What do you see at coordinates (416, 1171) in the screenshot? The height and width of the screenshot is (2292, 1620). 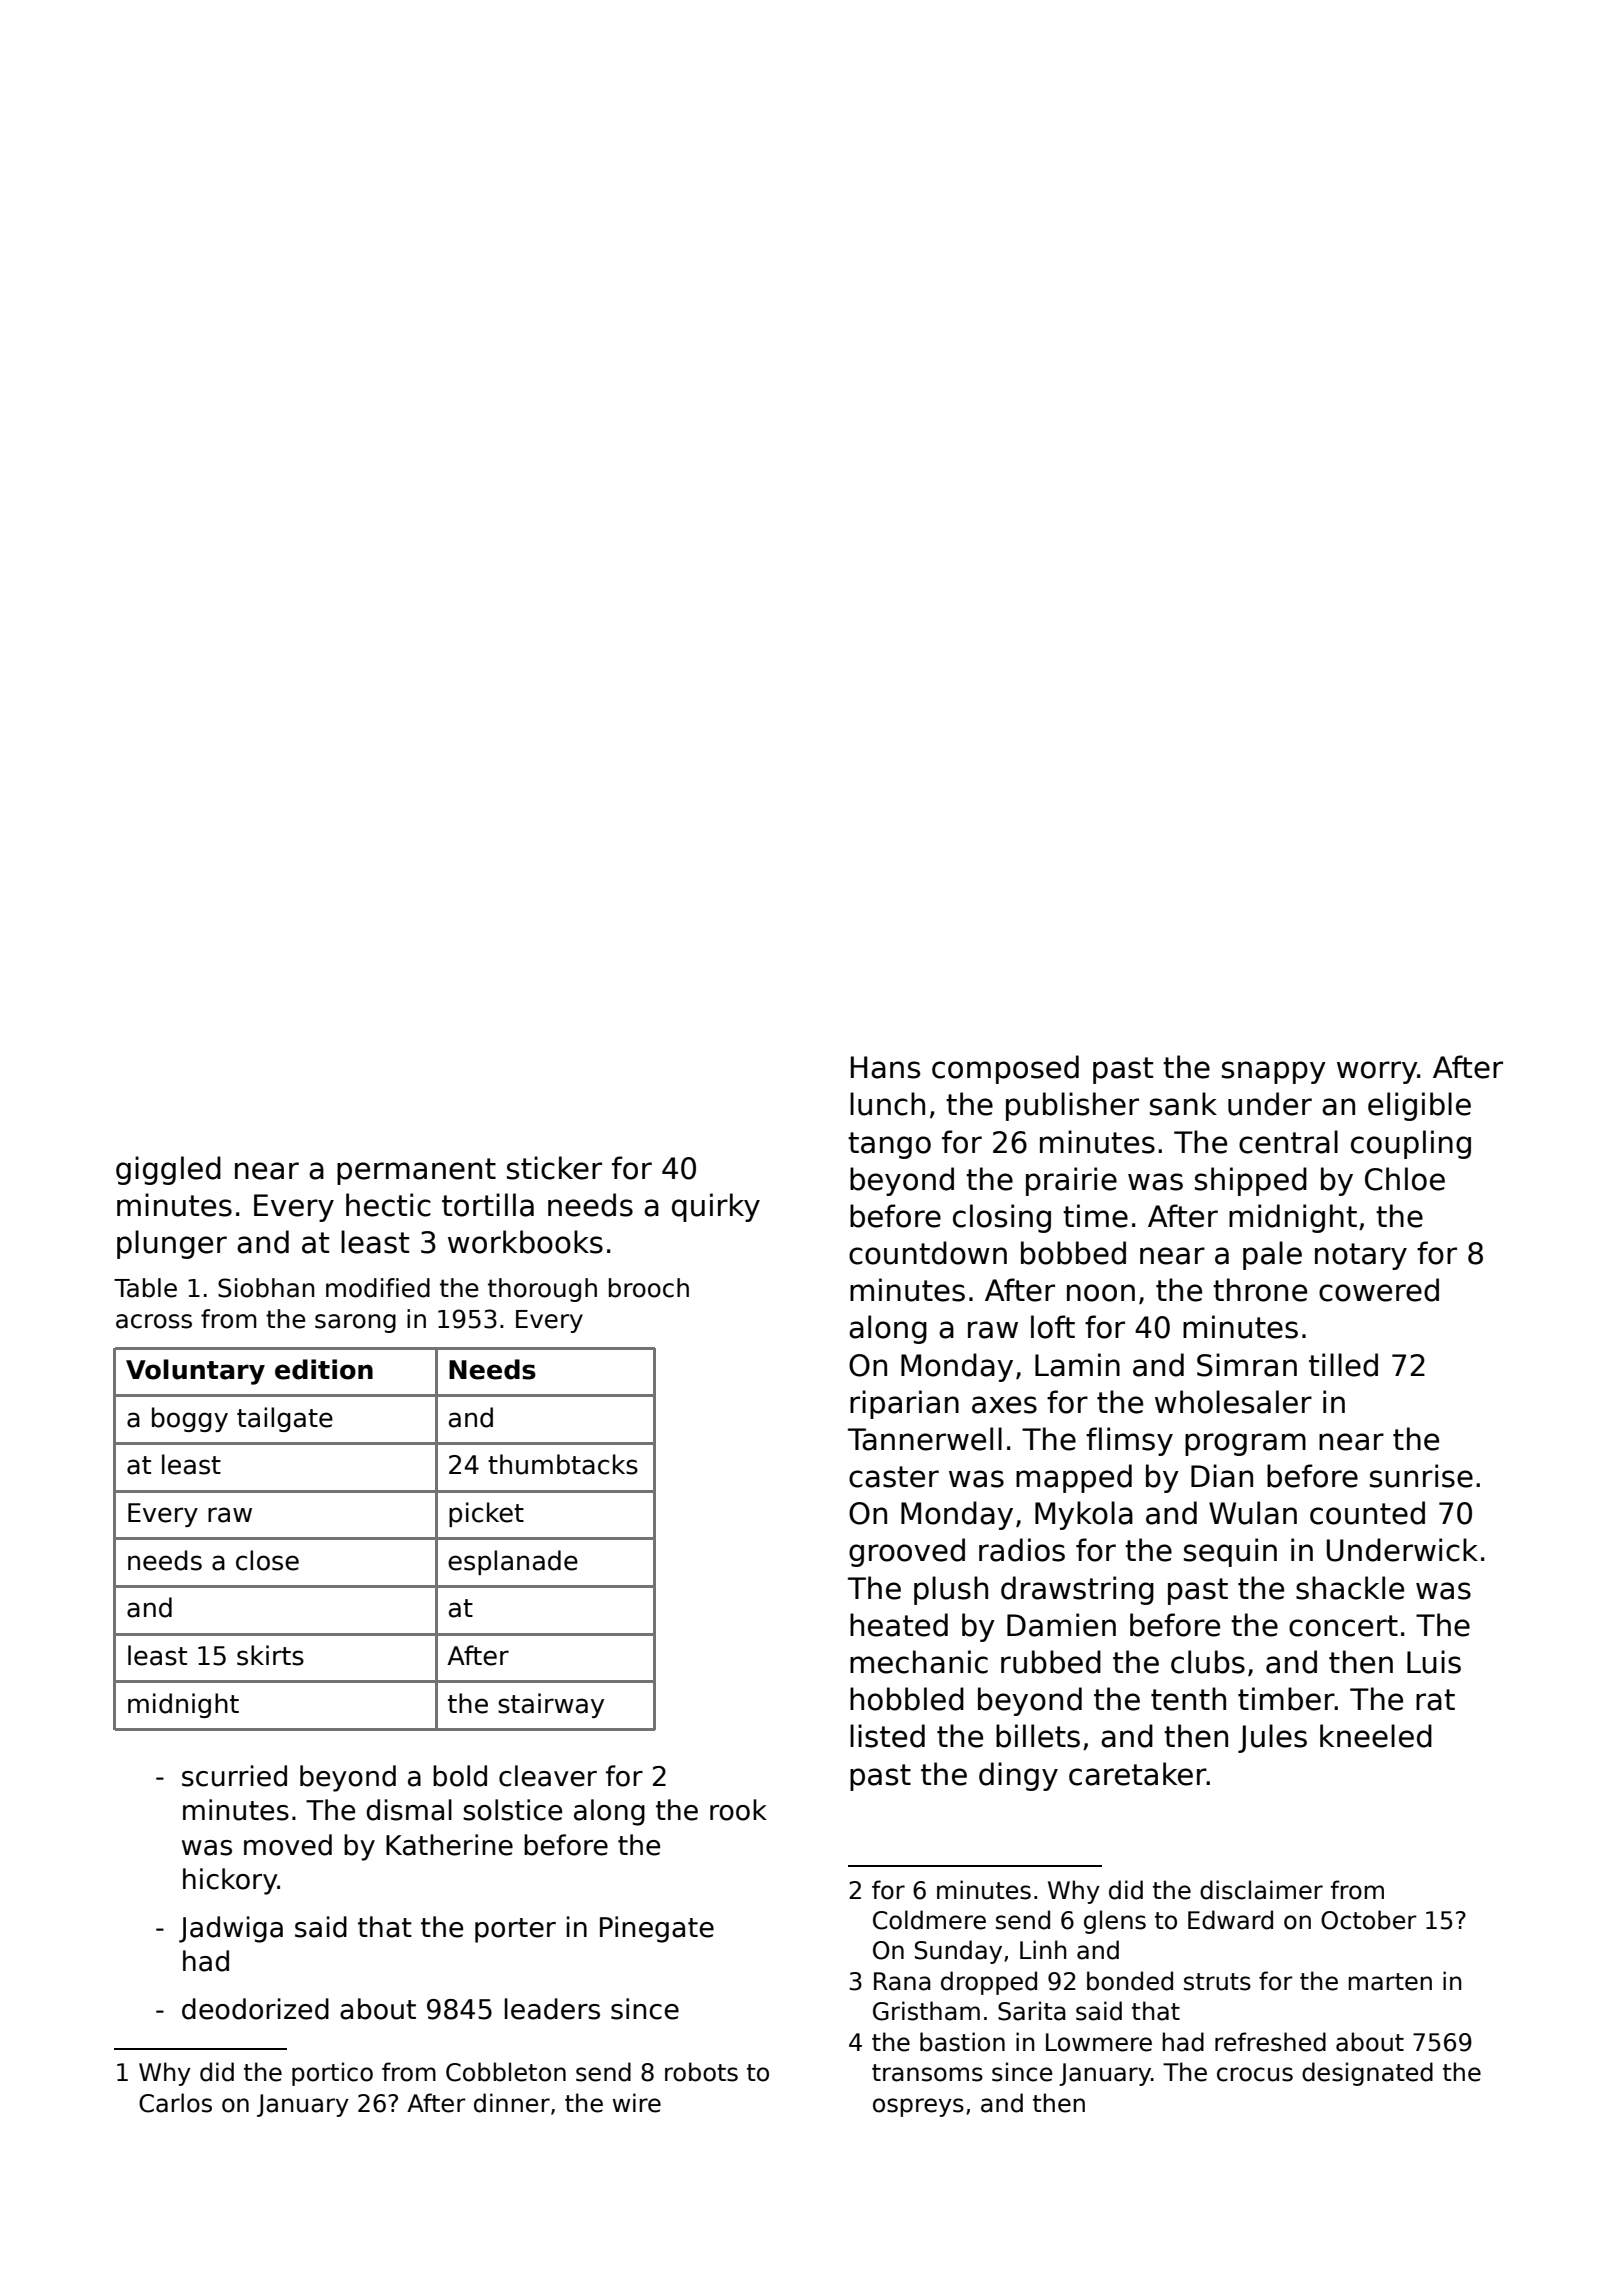 I see `permanent` at bounding box center [416, 1171].
